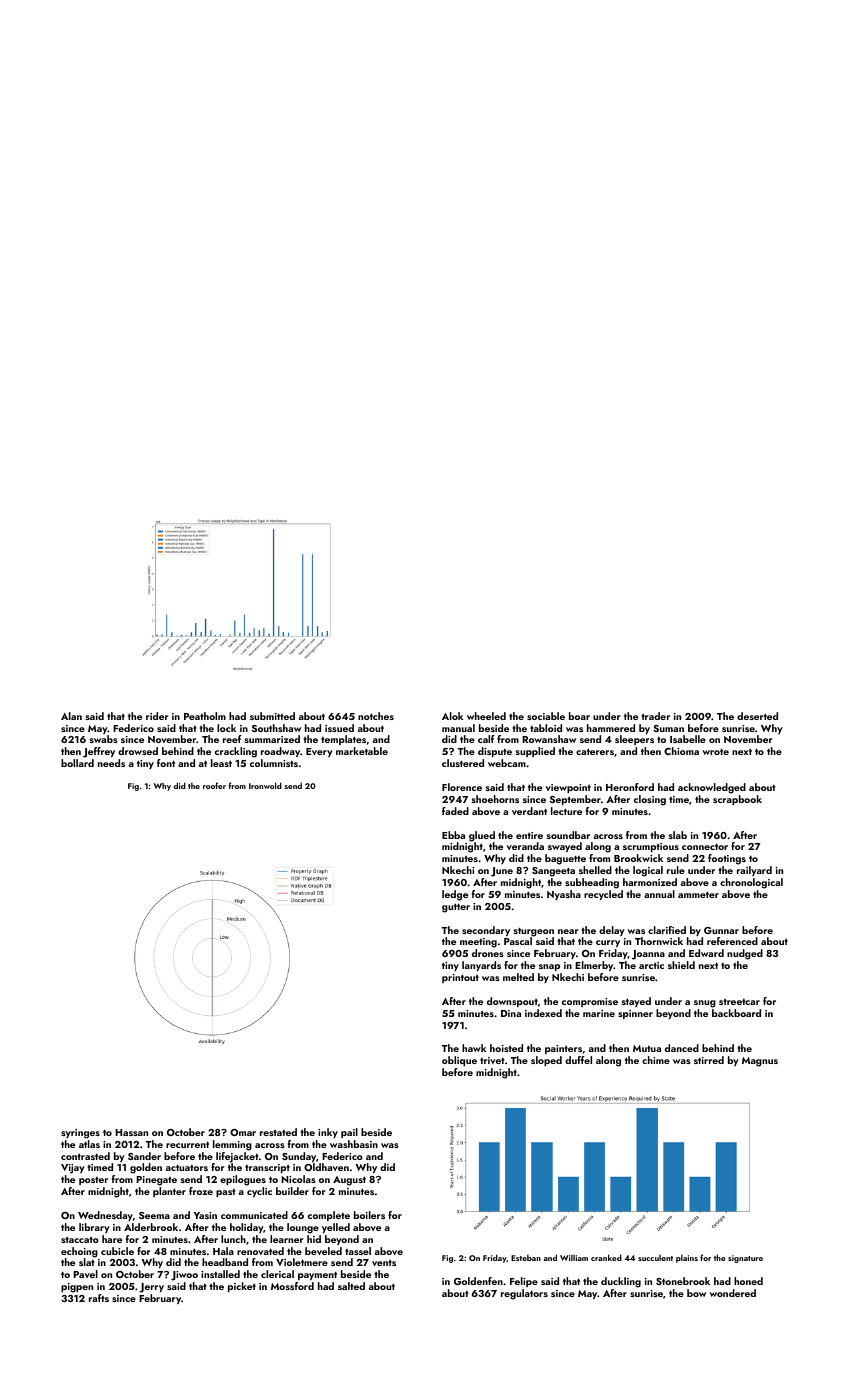 This document has height=1400, width=849. Describe the element at coordinates (659, 894) in the document. I see `annual` at that location.
